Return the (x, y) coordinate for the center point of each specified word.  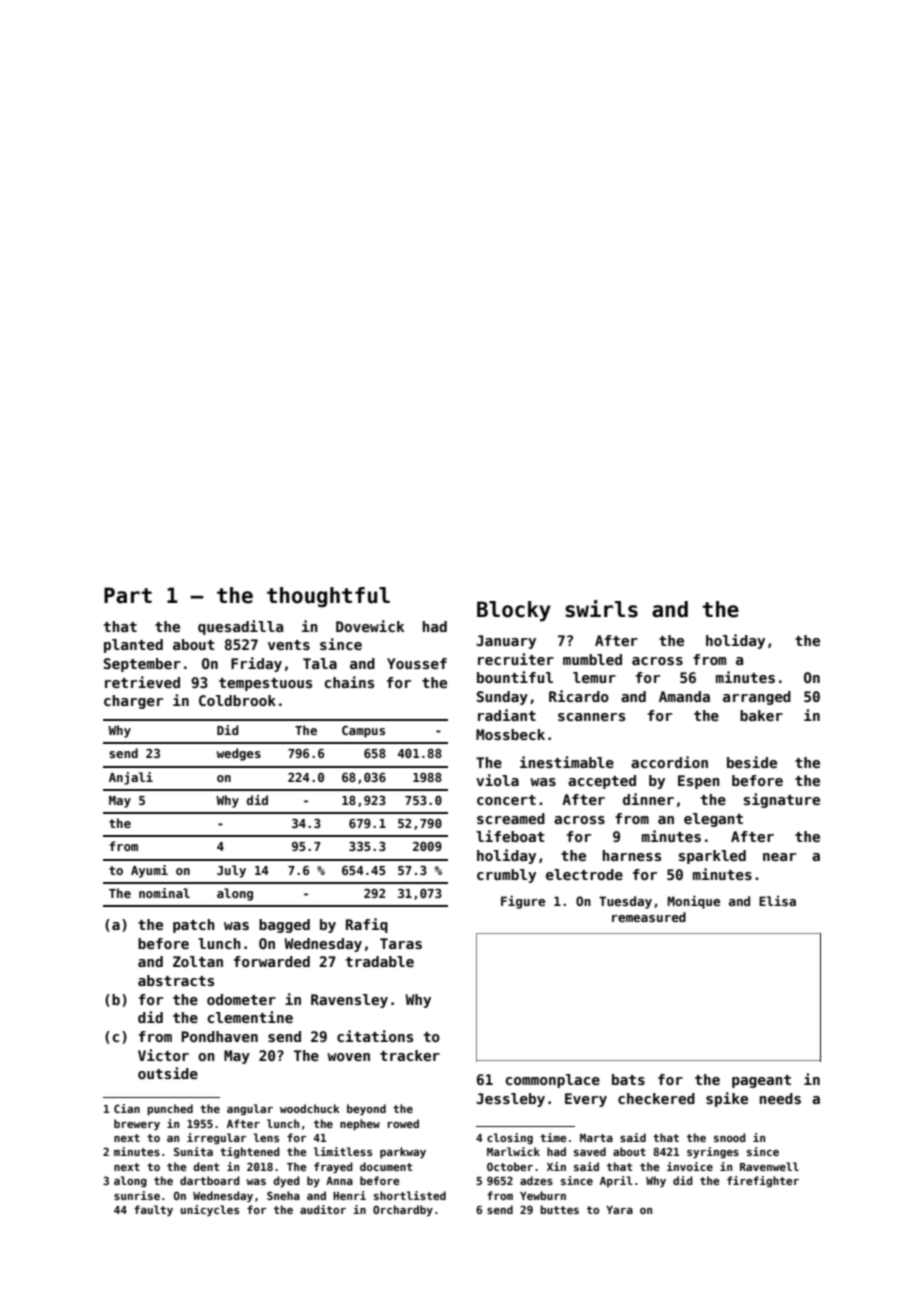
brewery (137, 1125)
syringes (713, 1153)
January (506, 642)
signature (782, 800)
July (231, 871)
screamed (511, 818)
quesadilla (240, 627)
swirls (601, 609)
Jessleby (510, 1100)
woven (348, 1057)
